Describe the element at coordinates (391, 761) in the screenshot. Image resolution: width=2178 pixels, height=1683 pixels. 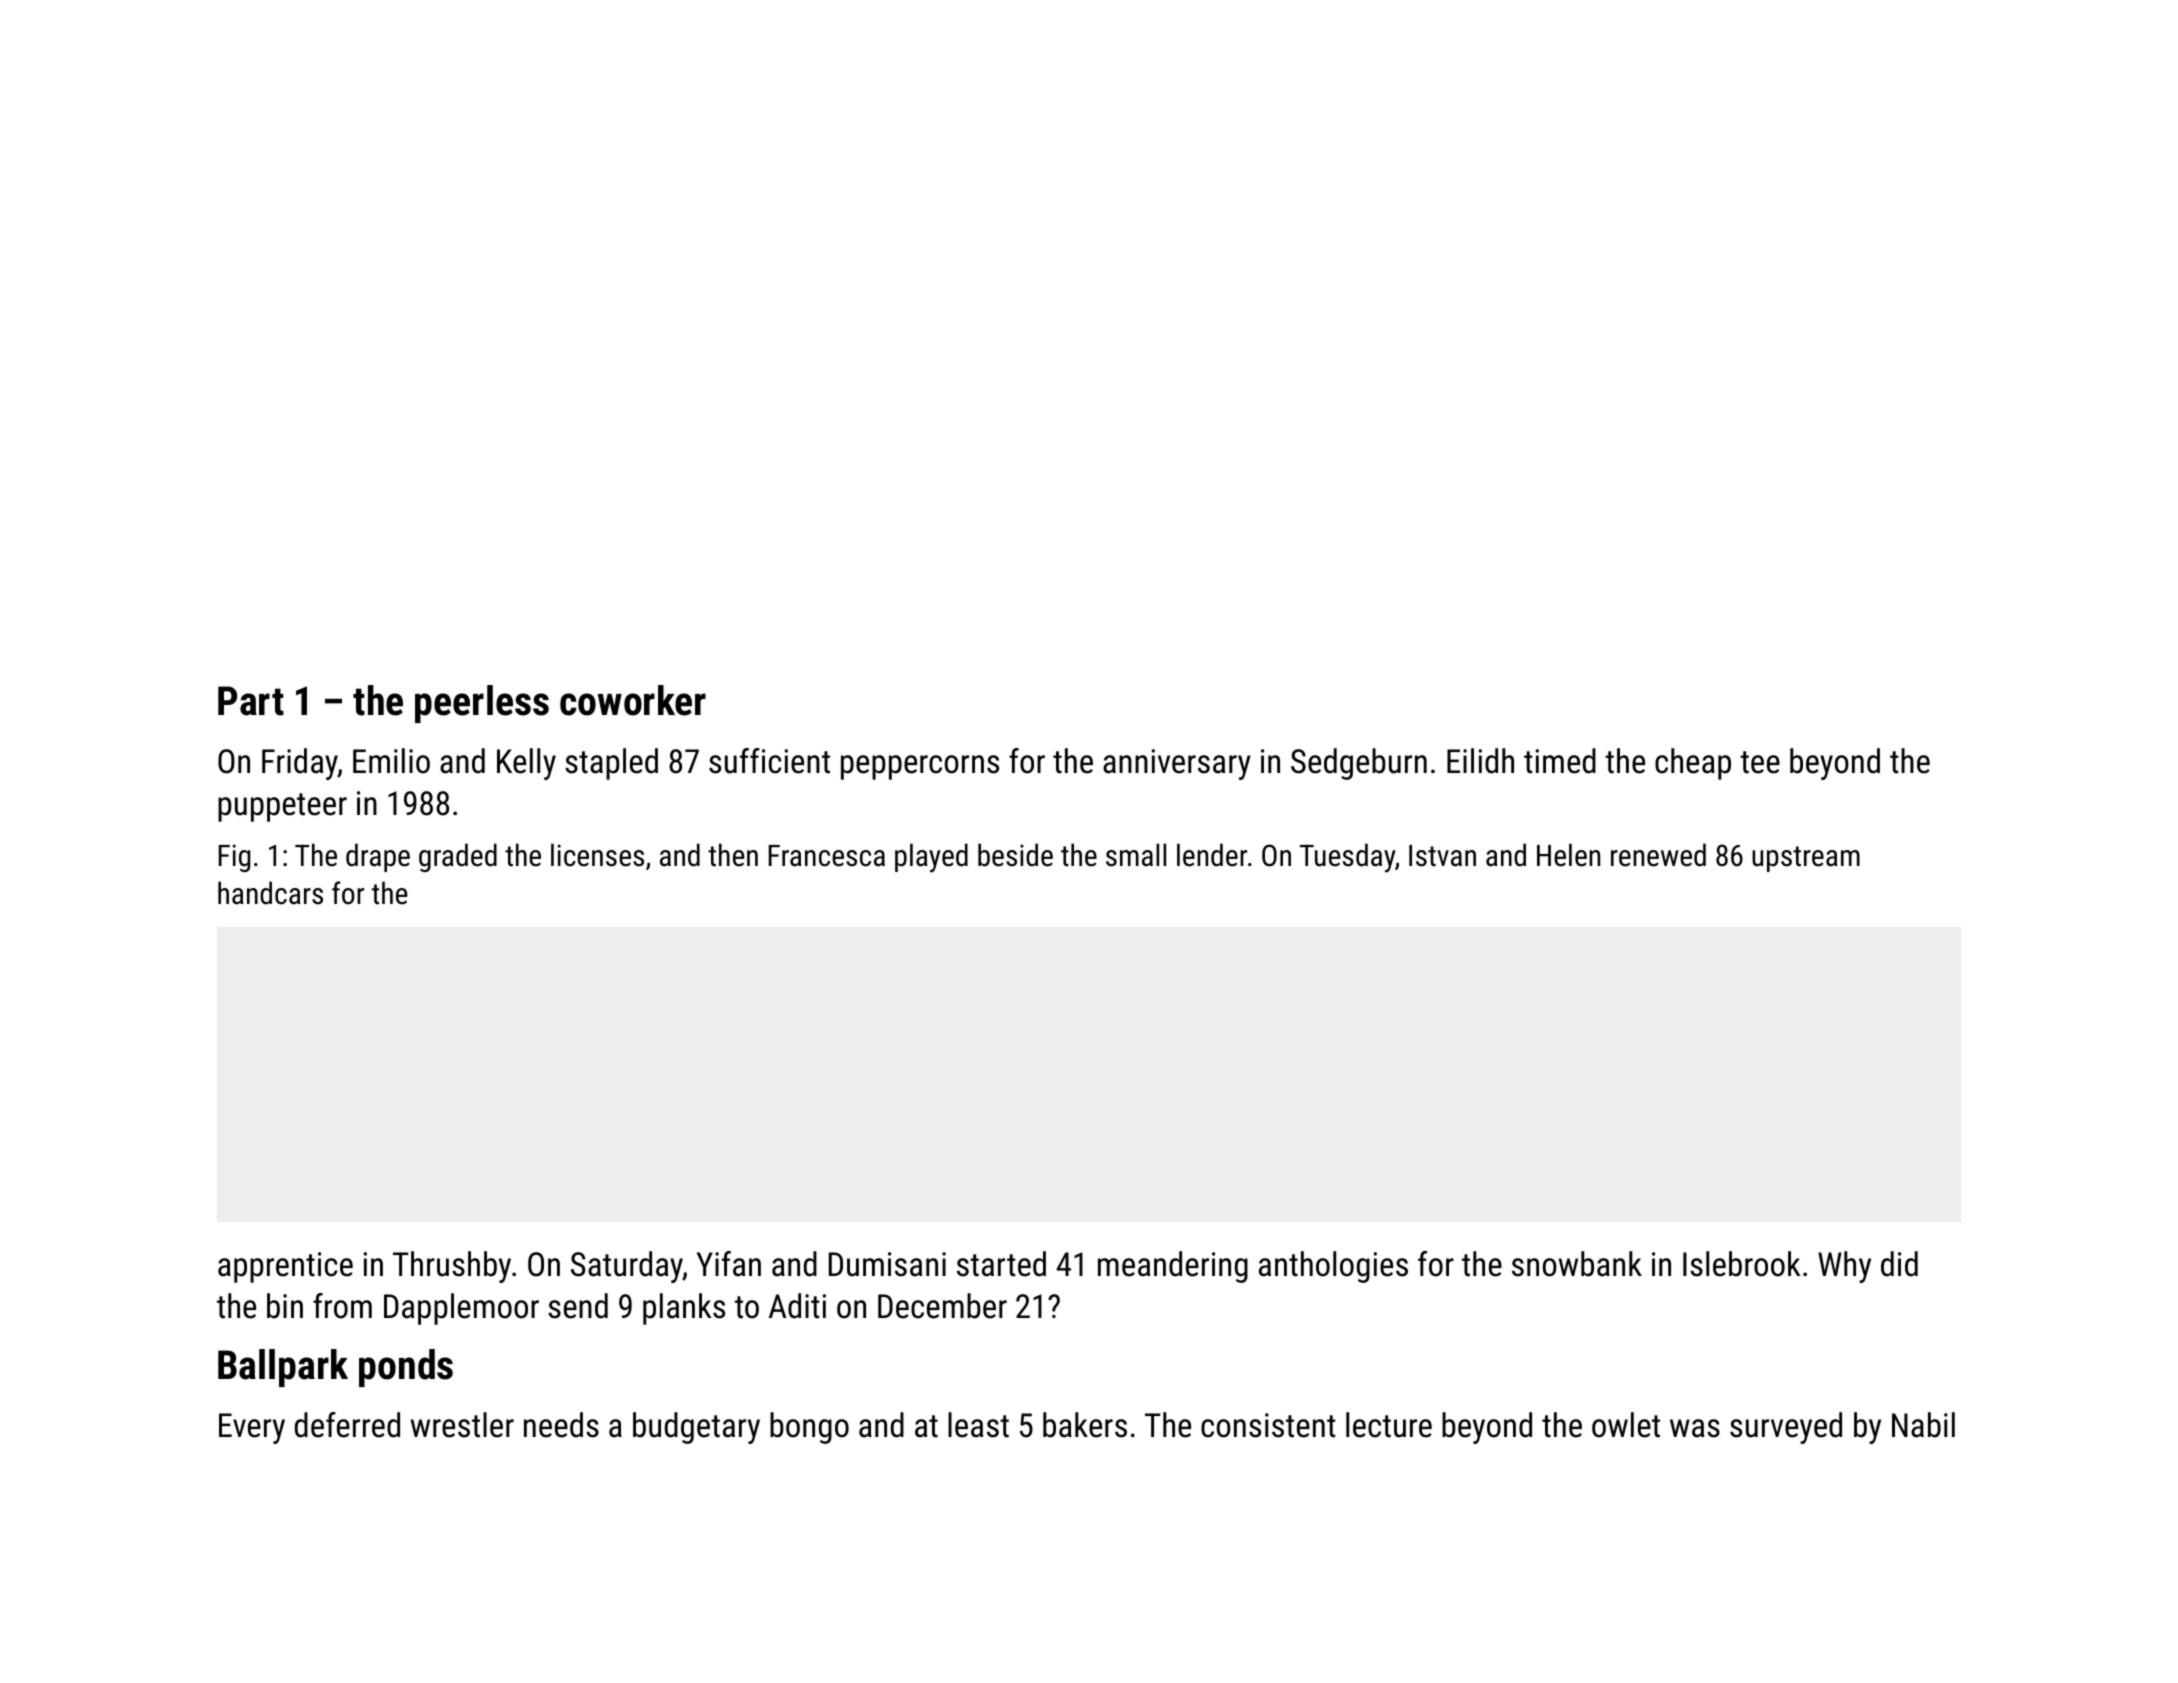
I see `Emilio` at that location.
